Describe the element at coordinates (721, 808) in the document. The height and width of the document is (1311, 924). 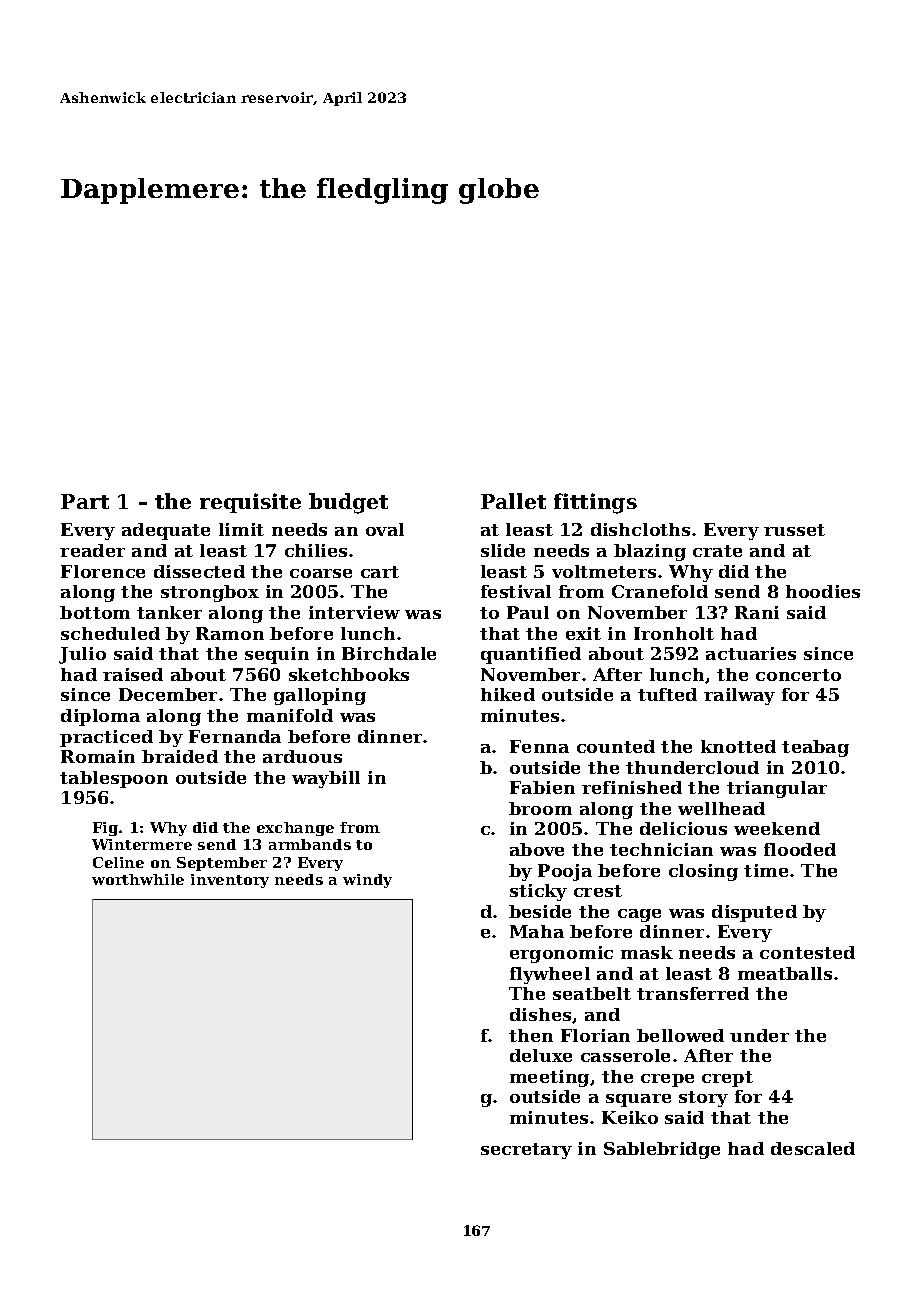
I see `wellhead` at that location.
